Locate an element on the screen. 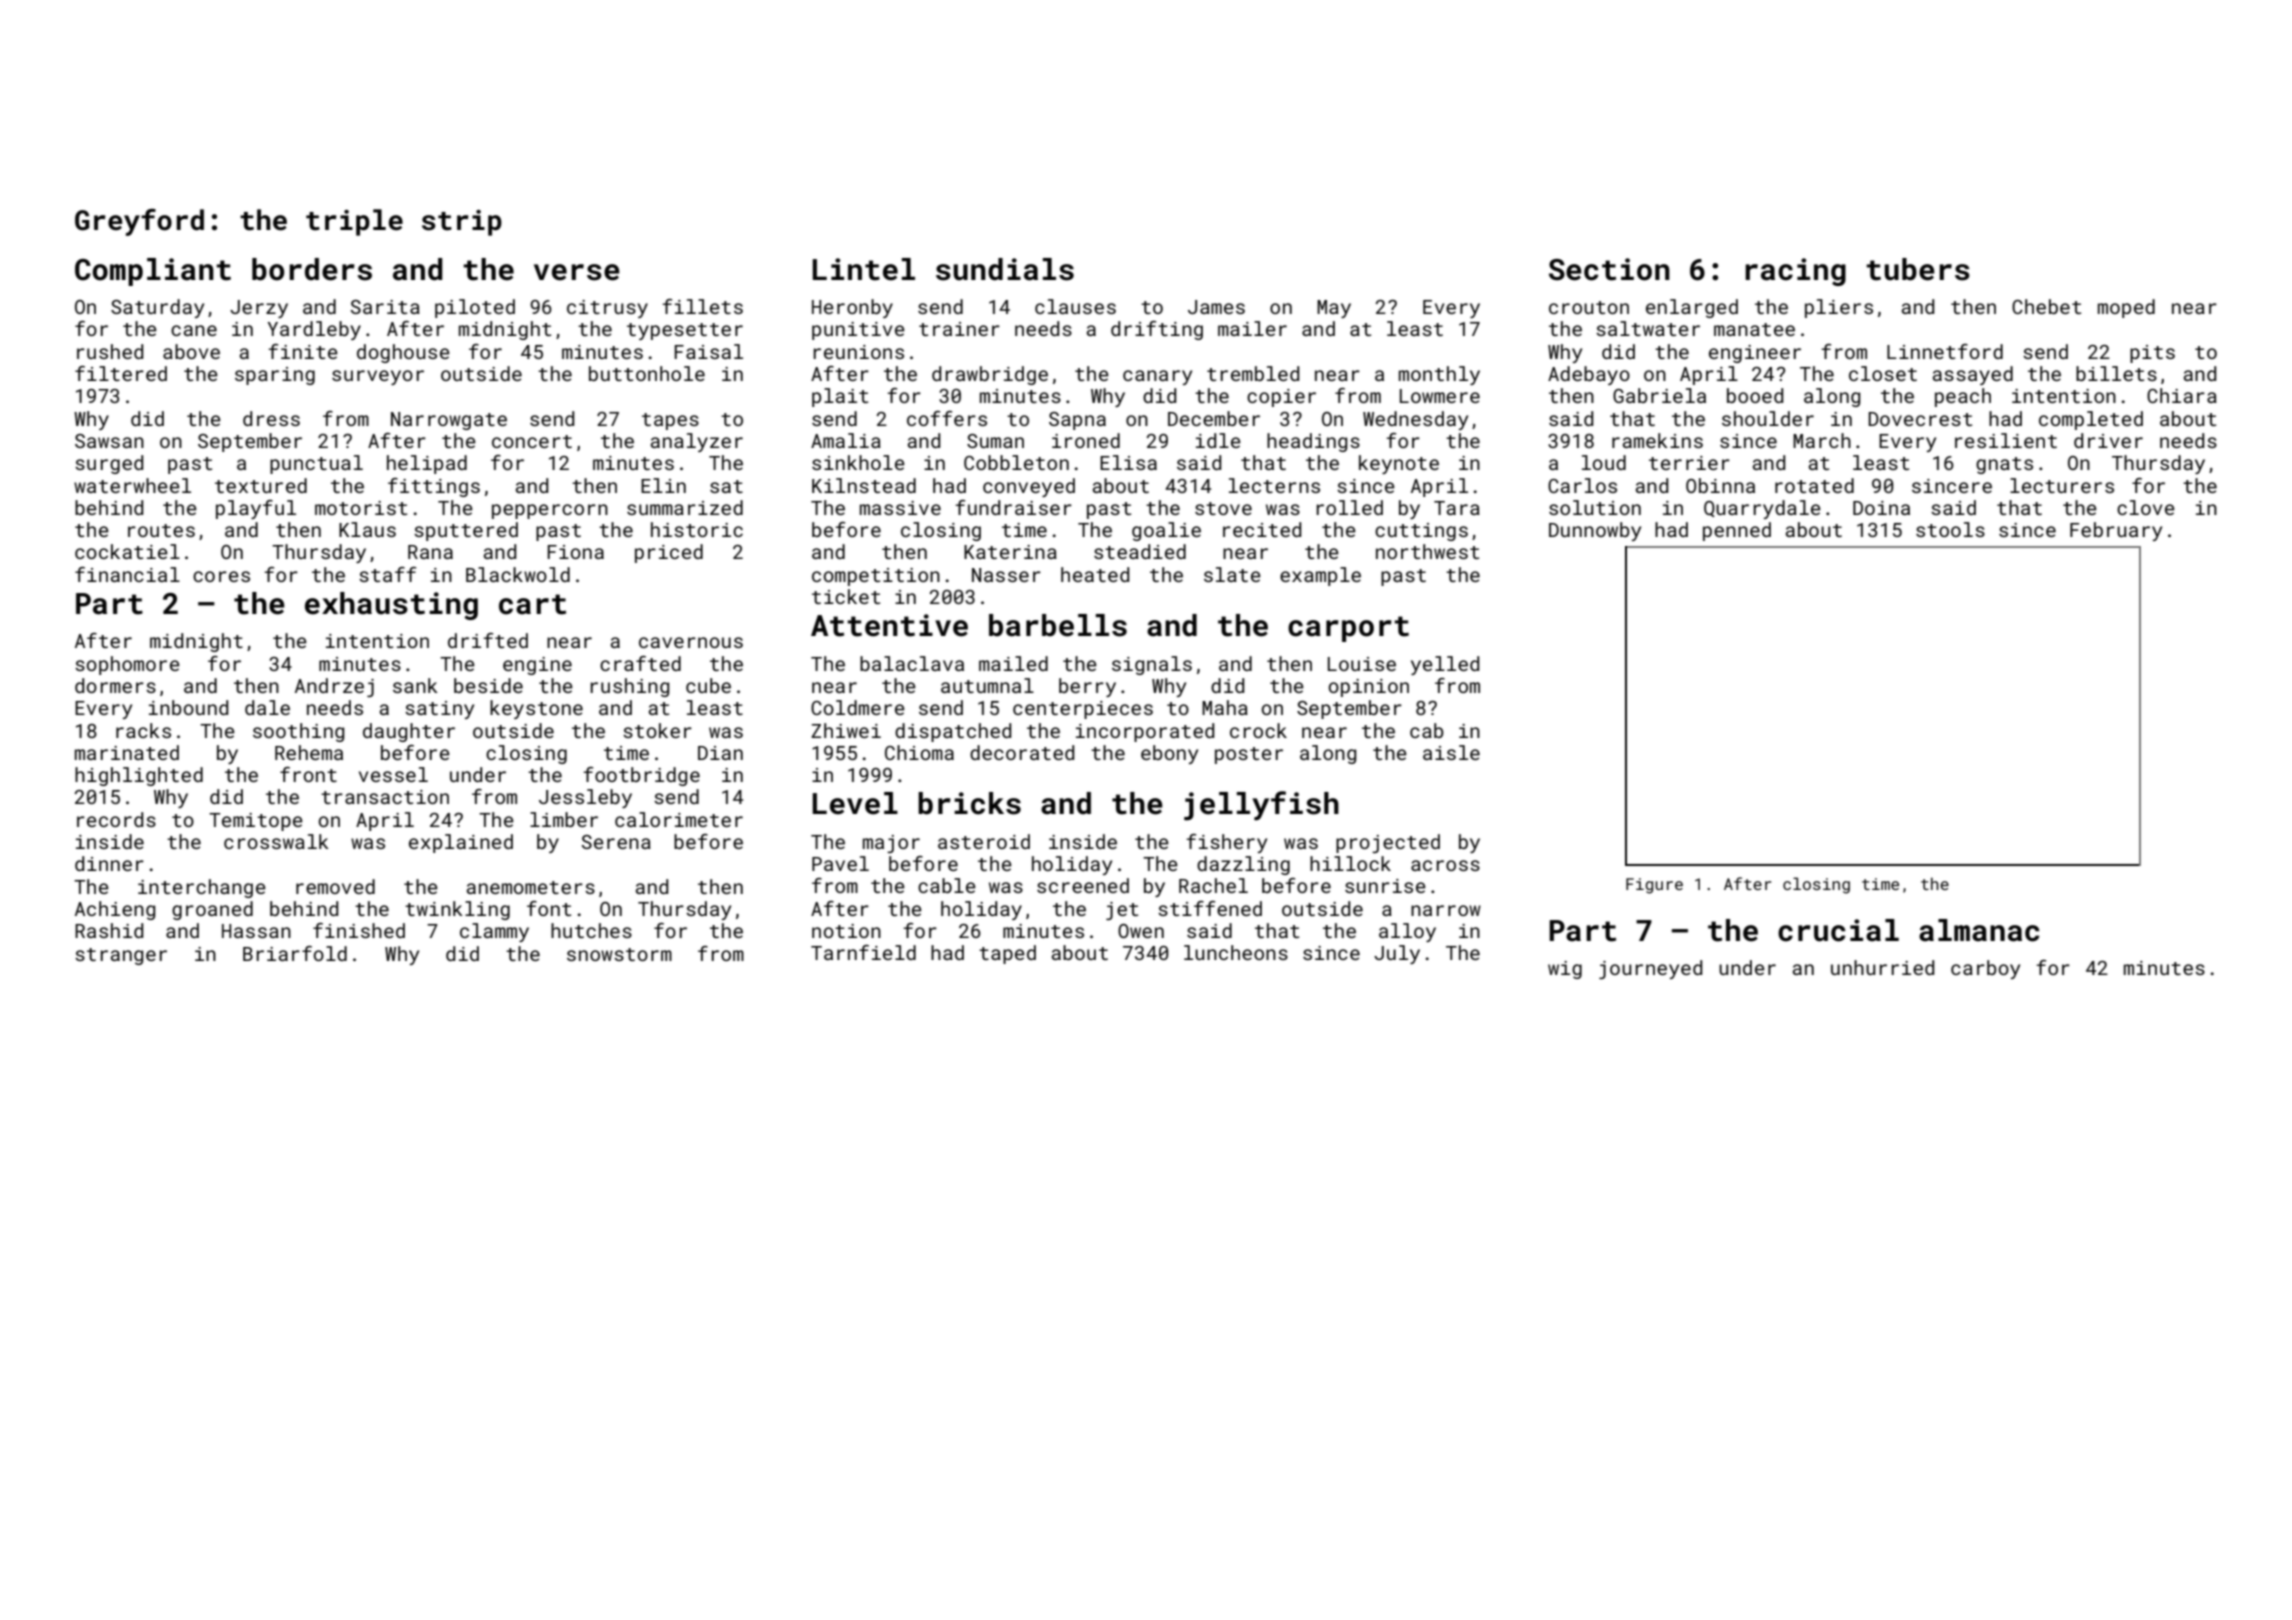 The height and width of the screenshot is (1620, 2292). manatee is located at coordinates (1754, 329).
